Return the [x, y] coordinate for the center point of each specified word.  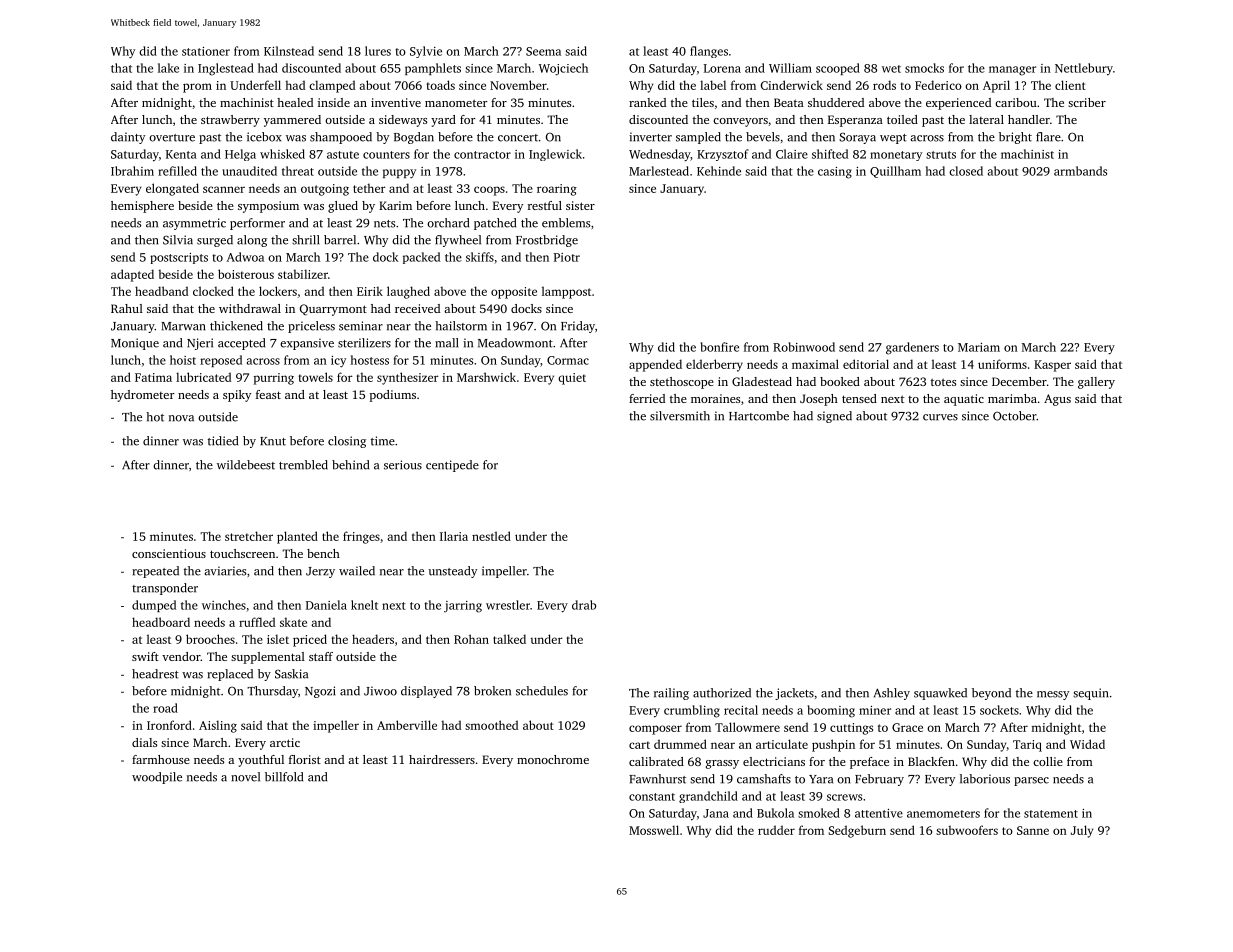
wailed [357, 571]
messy [1053, 695]
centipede [452, 466]
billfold [284, 777]
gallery [1096, 383]
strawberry [230, 121]
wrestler [508, 605]
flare [1048, 137]
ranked [647, 102]
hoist [183, 360]
